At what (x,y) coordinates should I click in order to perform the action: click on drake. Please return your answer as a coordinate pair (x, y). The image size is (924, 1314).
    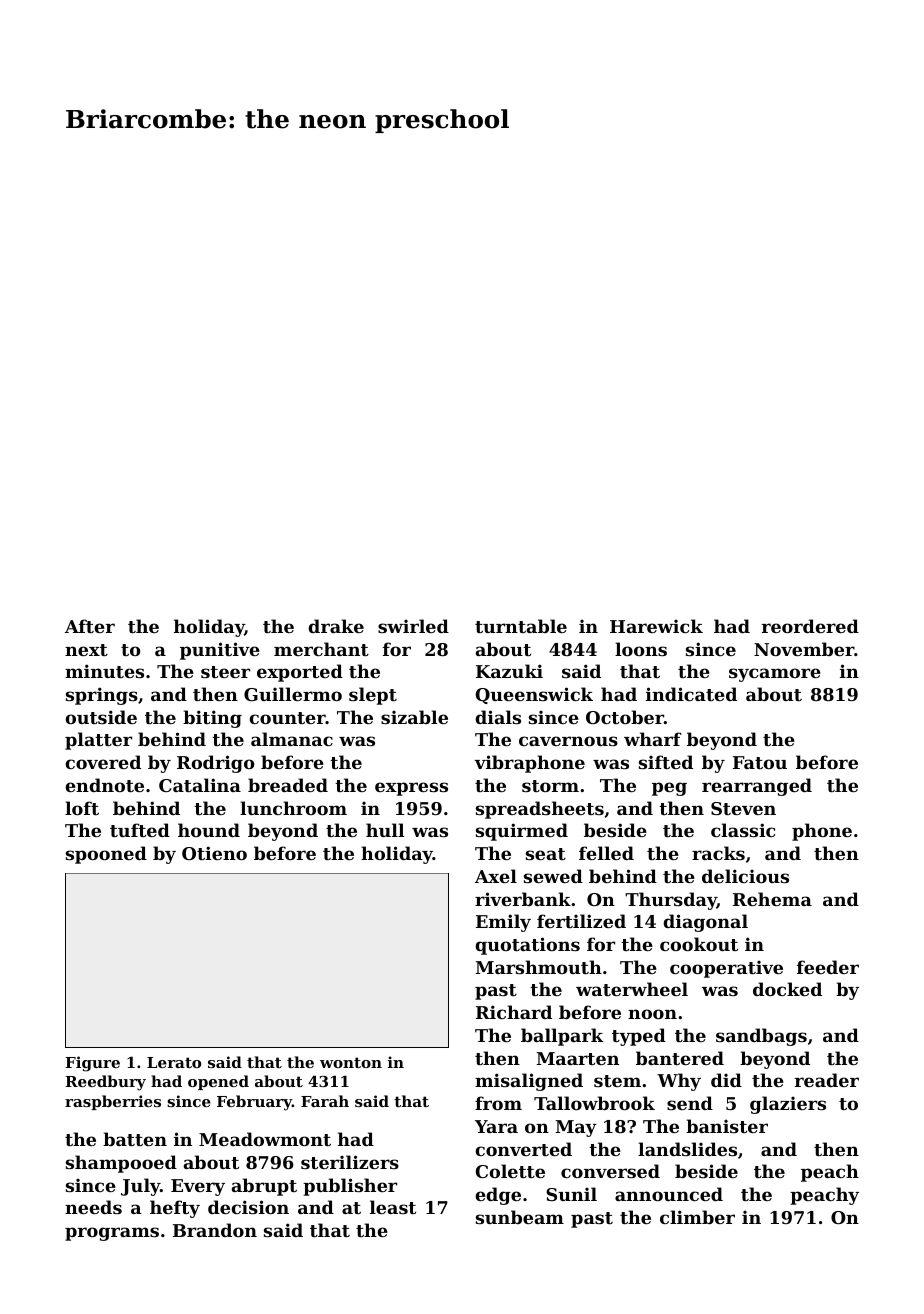
    Looking at the image, I should click on (336, 626).
